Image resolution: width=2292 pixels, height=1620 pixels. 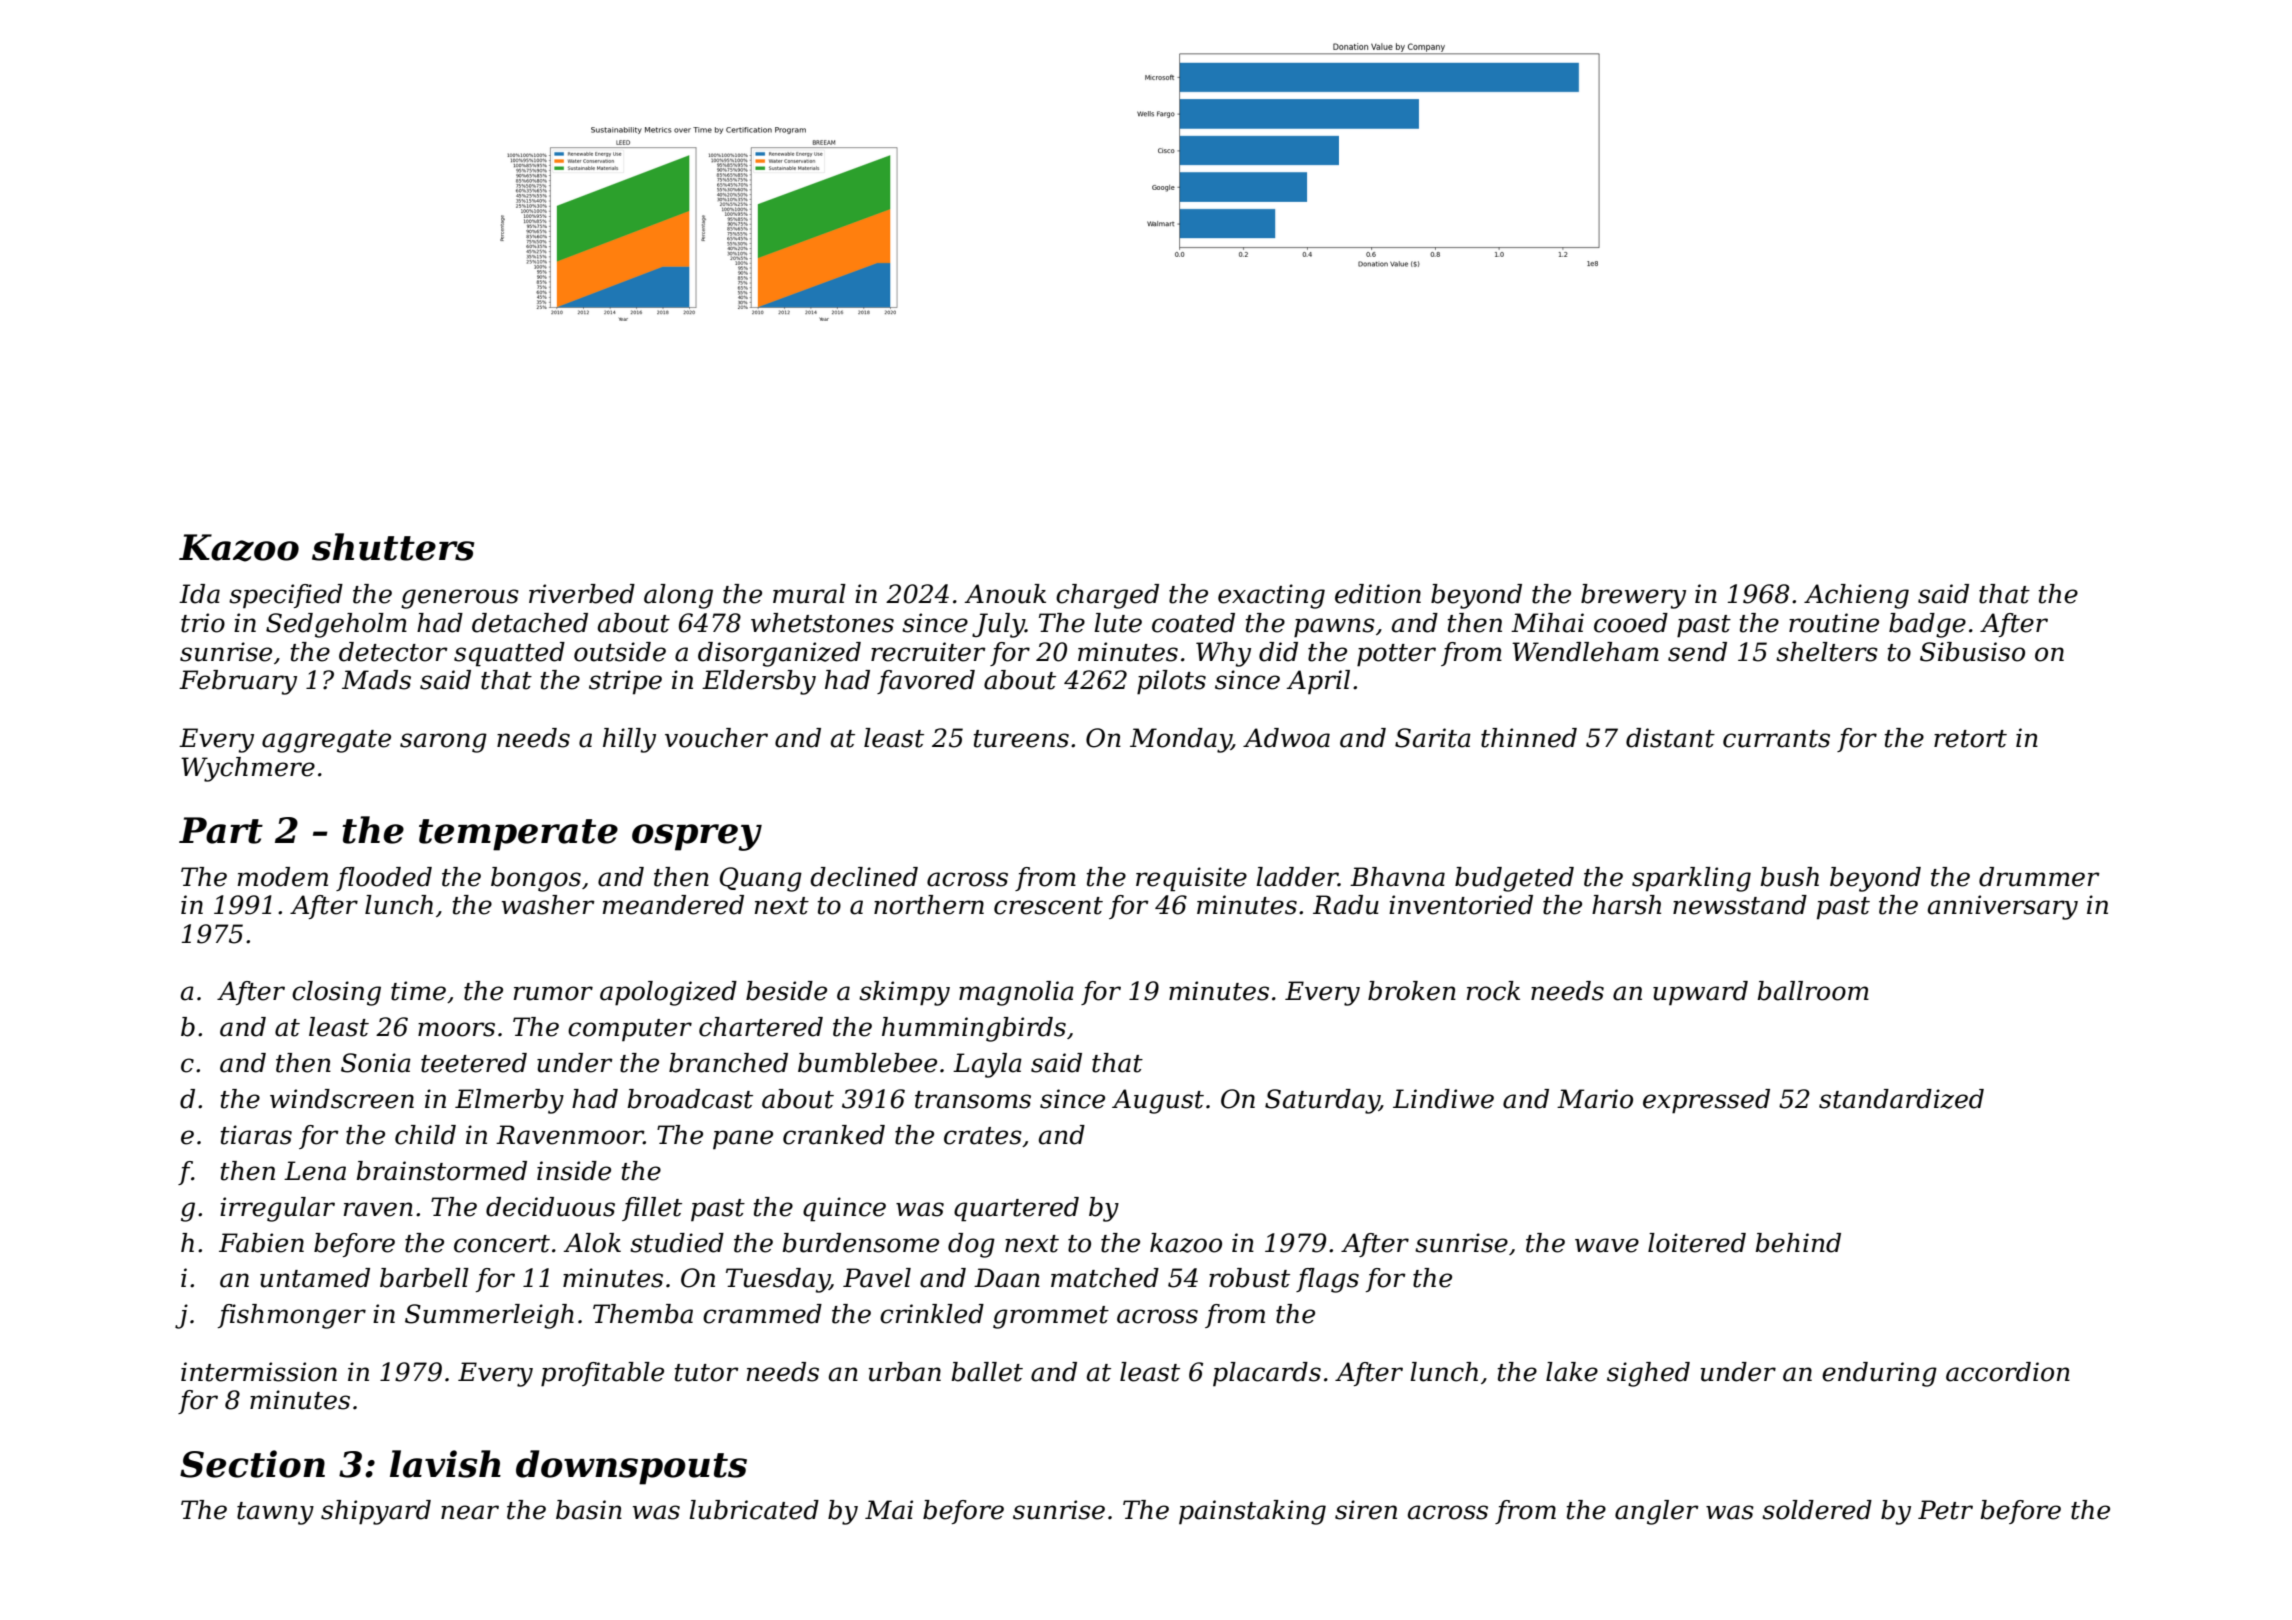 I want to click on tureens, so click(x=1021, y=739).
